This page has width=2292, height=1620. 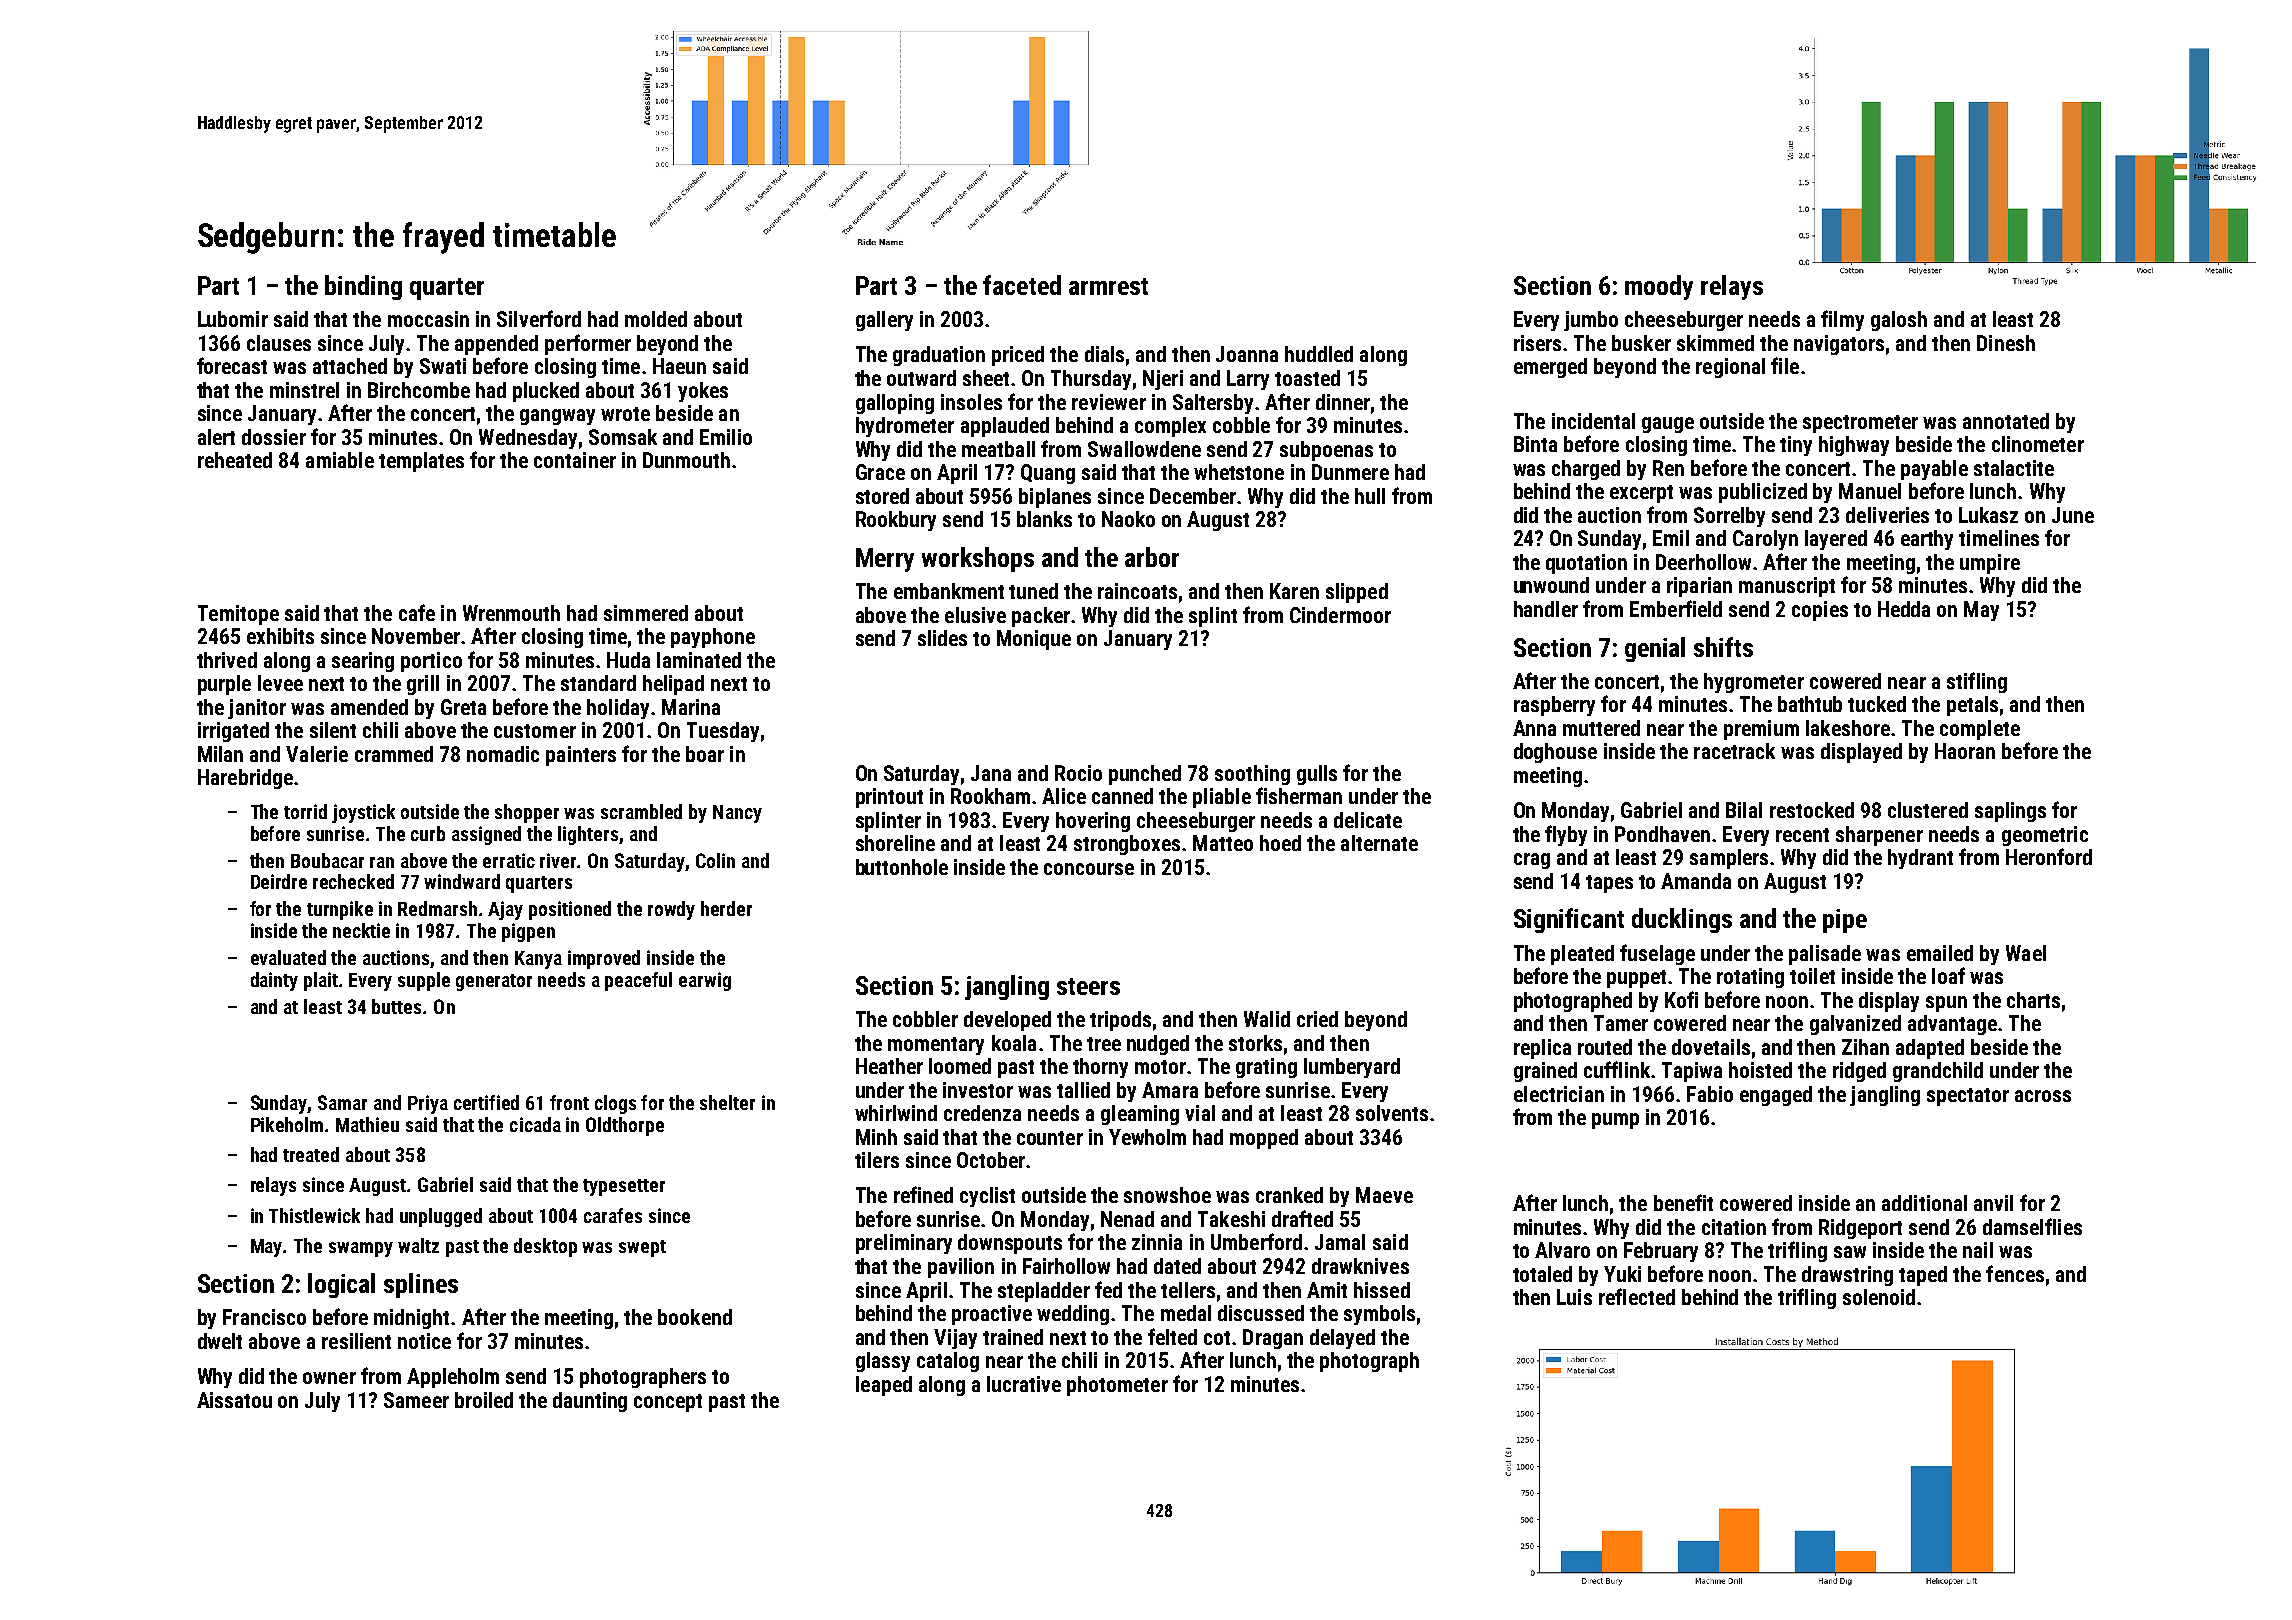 I want to click on pleated, so click(x=1582, y=955).
